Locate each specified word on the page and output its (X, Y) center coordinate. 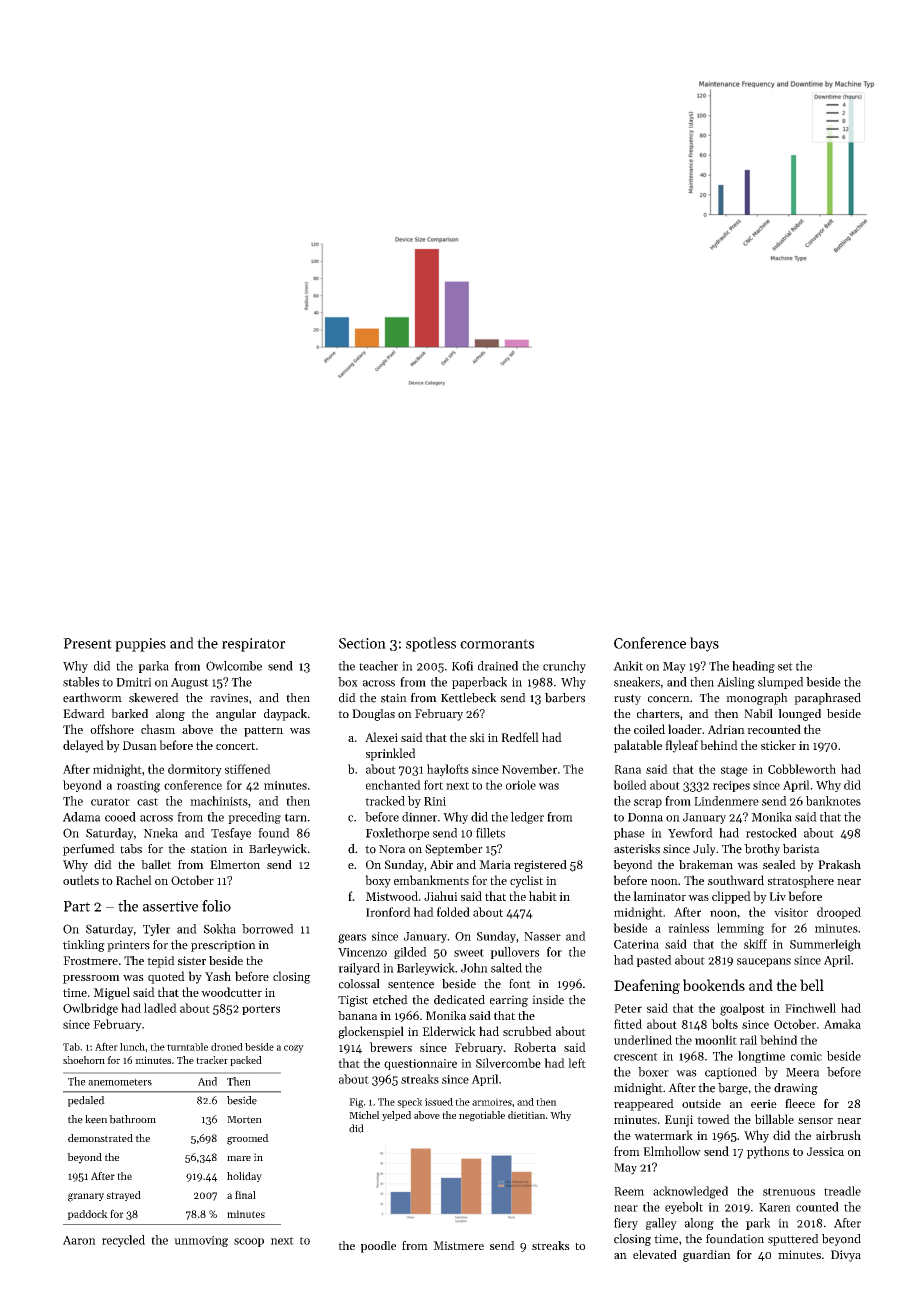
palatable (638, 746)
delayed (83, 746)
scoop (249, 1242)
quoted (166, 977)
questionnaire (420, 1064)
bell (812, 985)
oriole (521, 785)
